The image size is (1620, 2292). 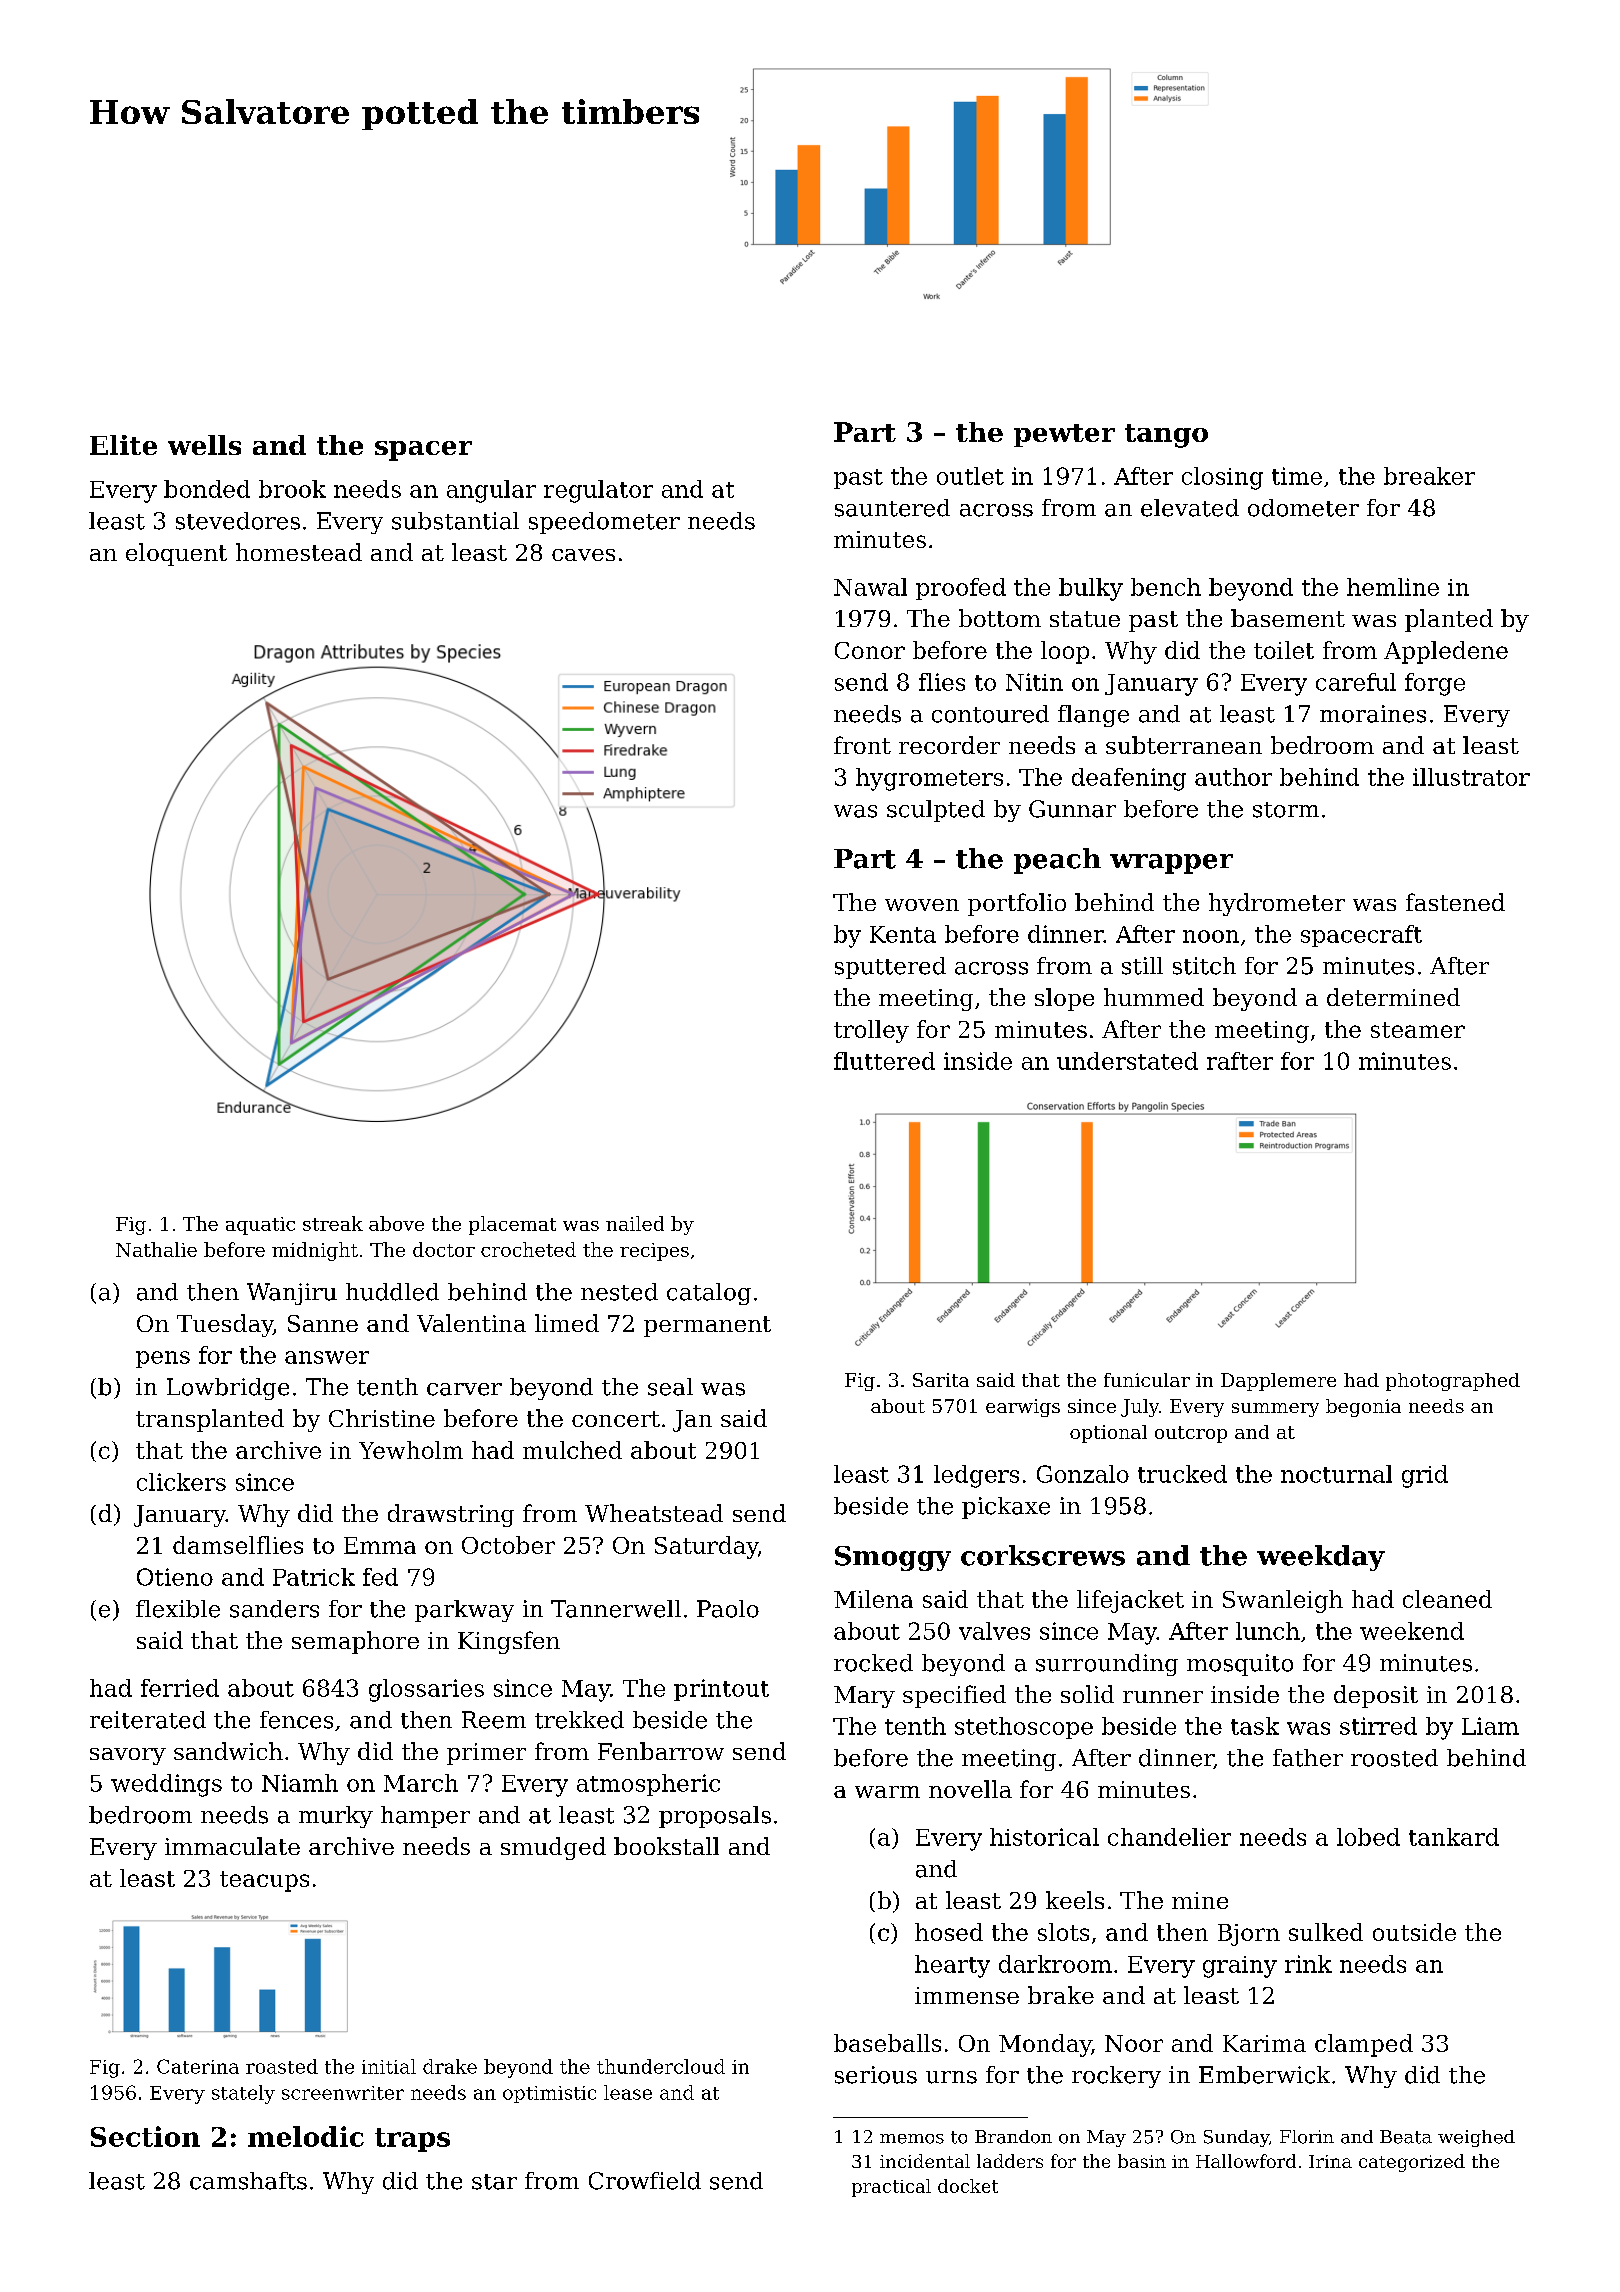 What do you see at coordinates (1455, 902) in the image?
I see `fastened` at bounding box center [1455, 902].
